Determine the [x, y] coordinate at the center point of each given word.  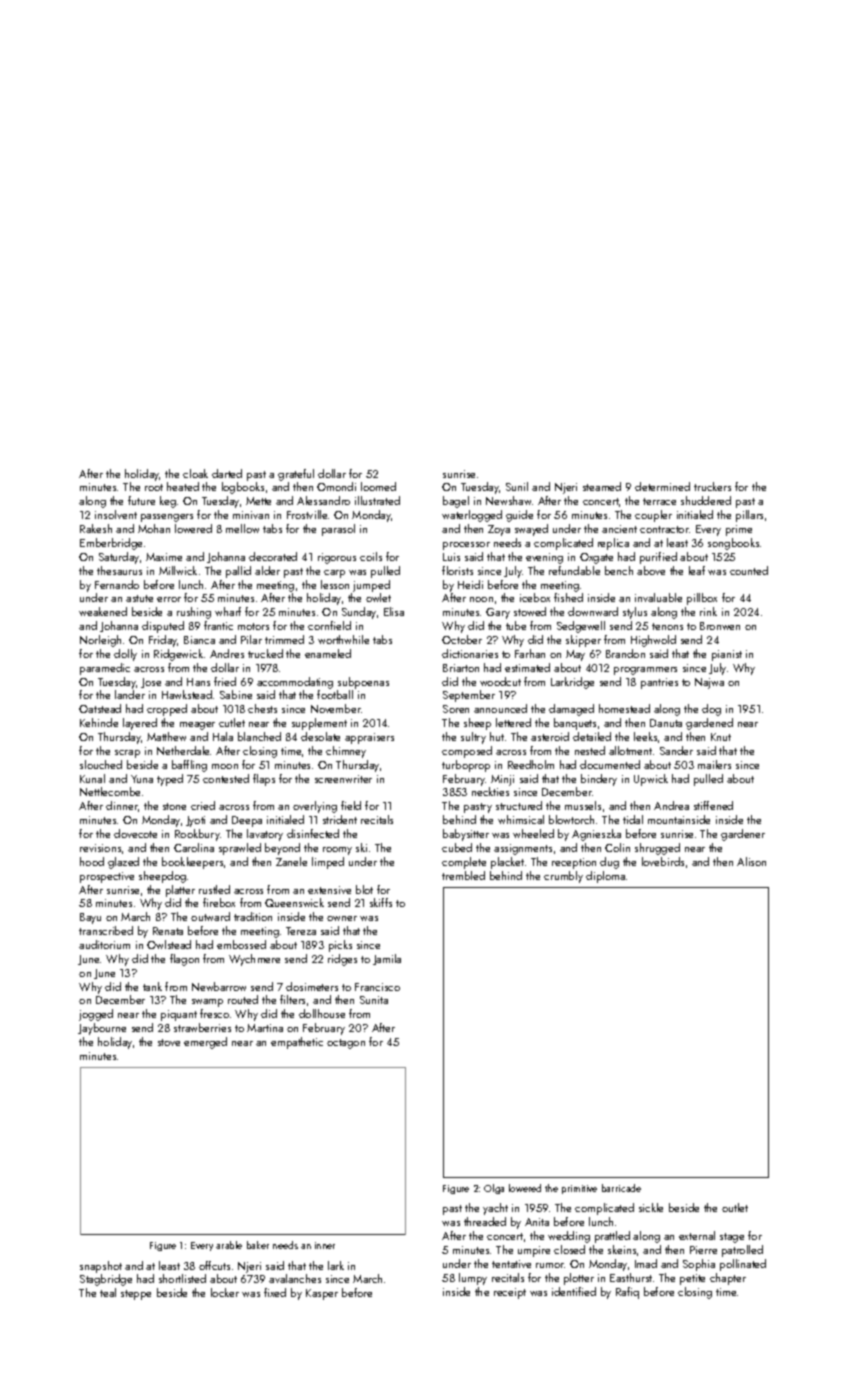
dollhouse [322, 1013]
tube [516, 625]
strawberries [202, 1027]
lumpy [473, 1279]
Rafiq [627, 1293]
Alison [751, 861]
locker [225, 1292]
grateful [296, 475]
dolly [125, 655]
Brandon [625, 653]
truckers [712, 486]
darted [227, 473]
